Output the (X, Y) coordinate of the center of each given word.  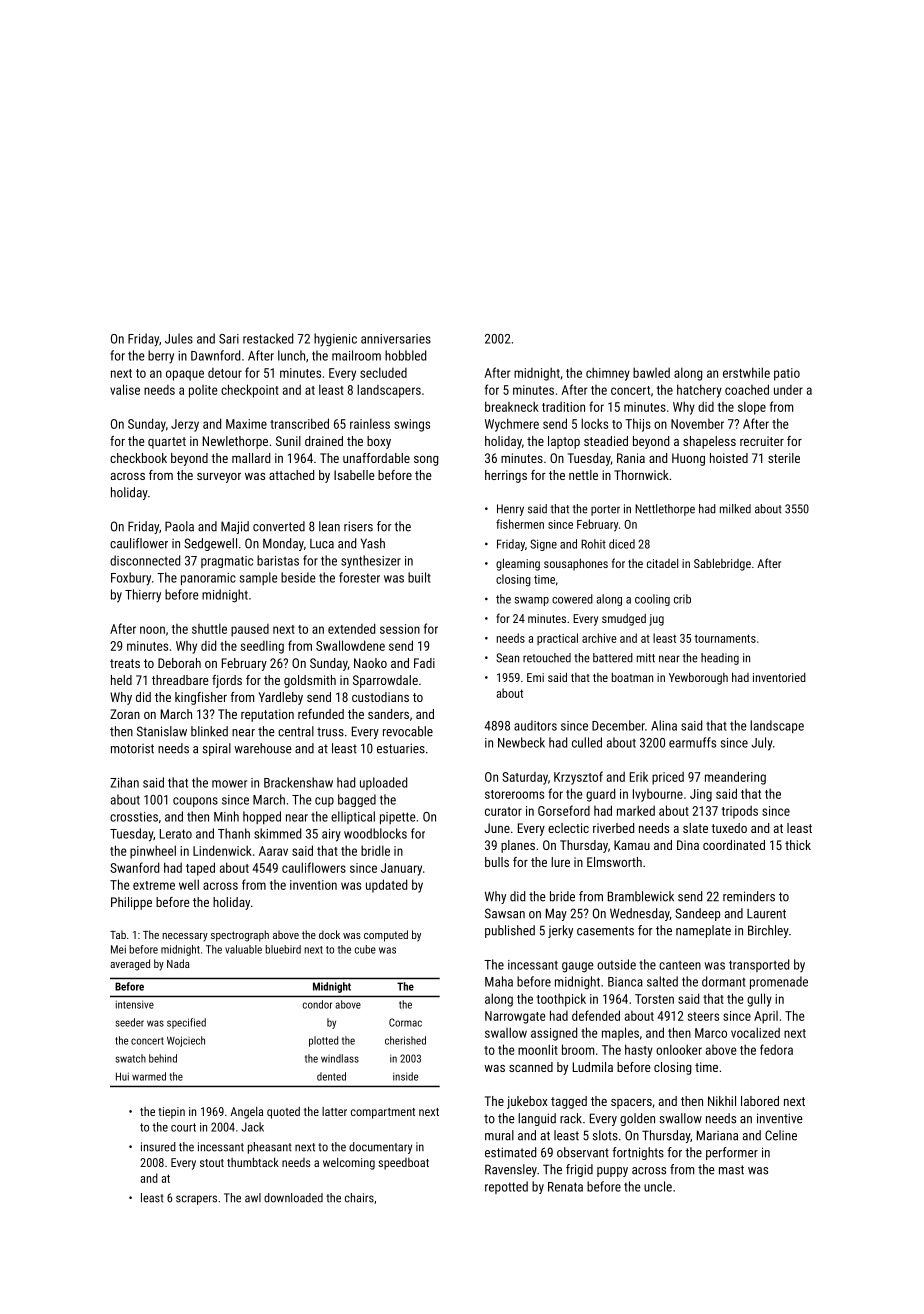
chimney (608, 374)
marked (636, 810)
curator (503, 811)
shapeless (709, 442)
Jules (179, 338)
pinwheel (153, 852)
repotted (506, 1187)
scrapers (196, 1200)
